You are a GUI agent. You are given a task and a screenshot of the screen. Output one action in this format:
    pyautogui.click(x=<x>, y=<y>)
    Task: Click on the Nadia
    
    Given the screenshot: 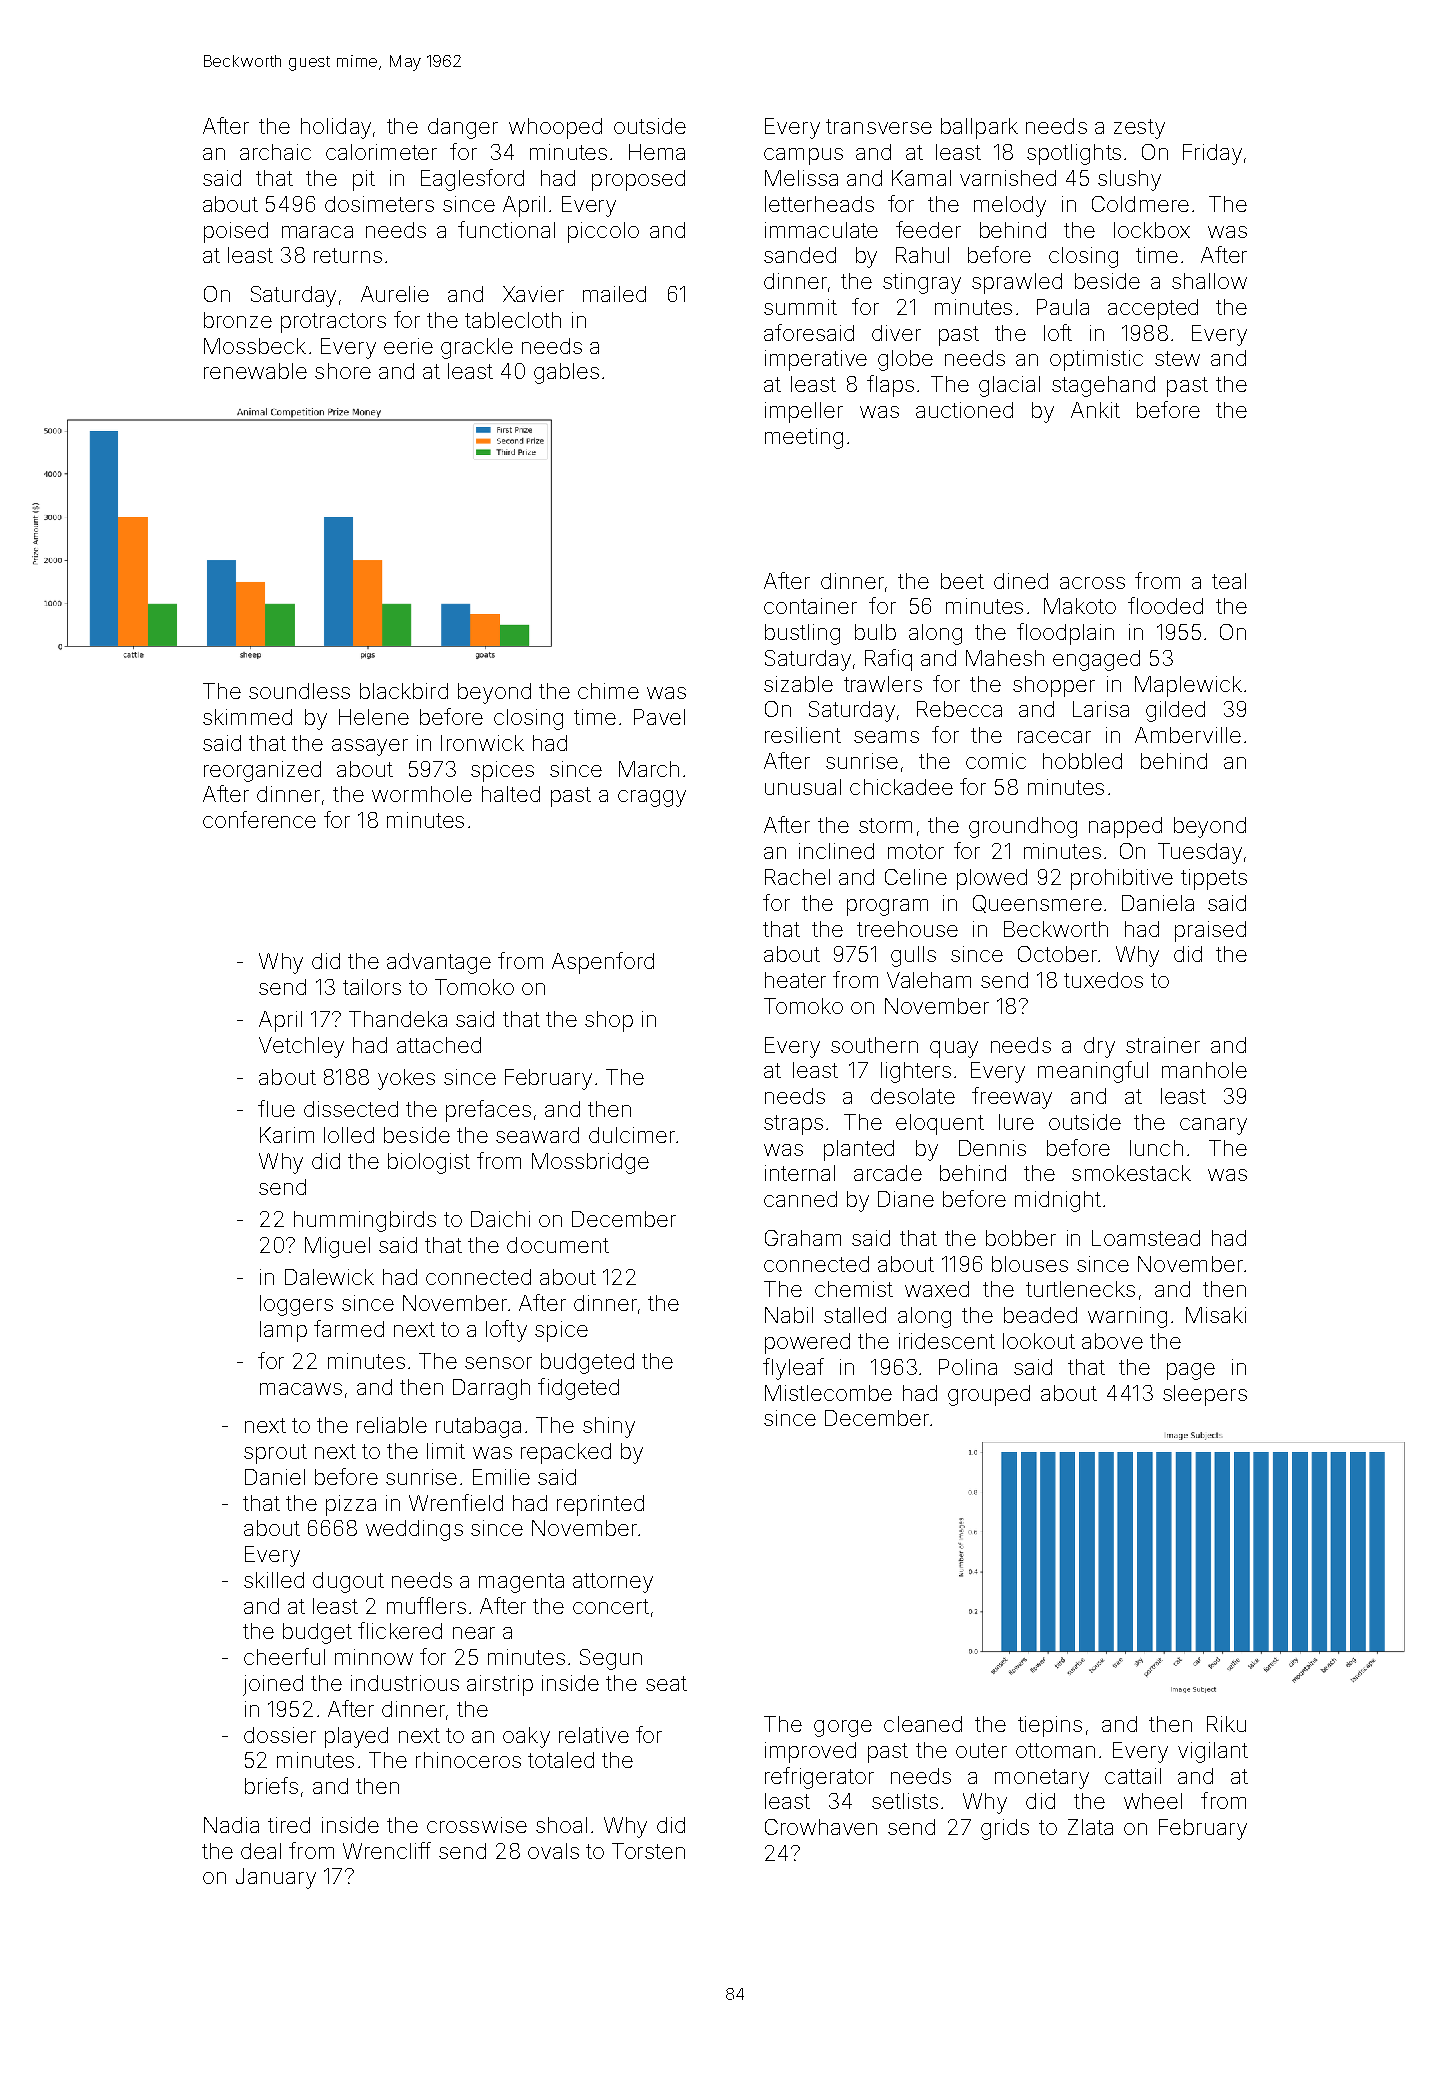 What is the action you would take?
    pyautogui.click(x=231, y=1825)
